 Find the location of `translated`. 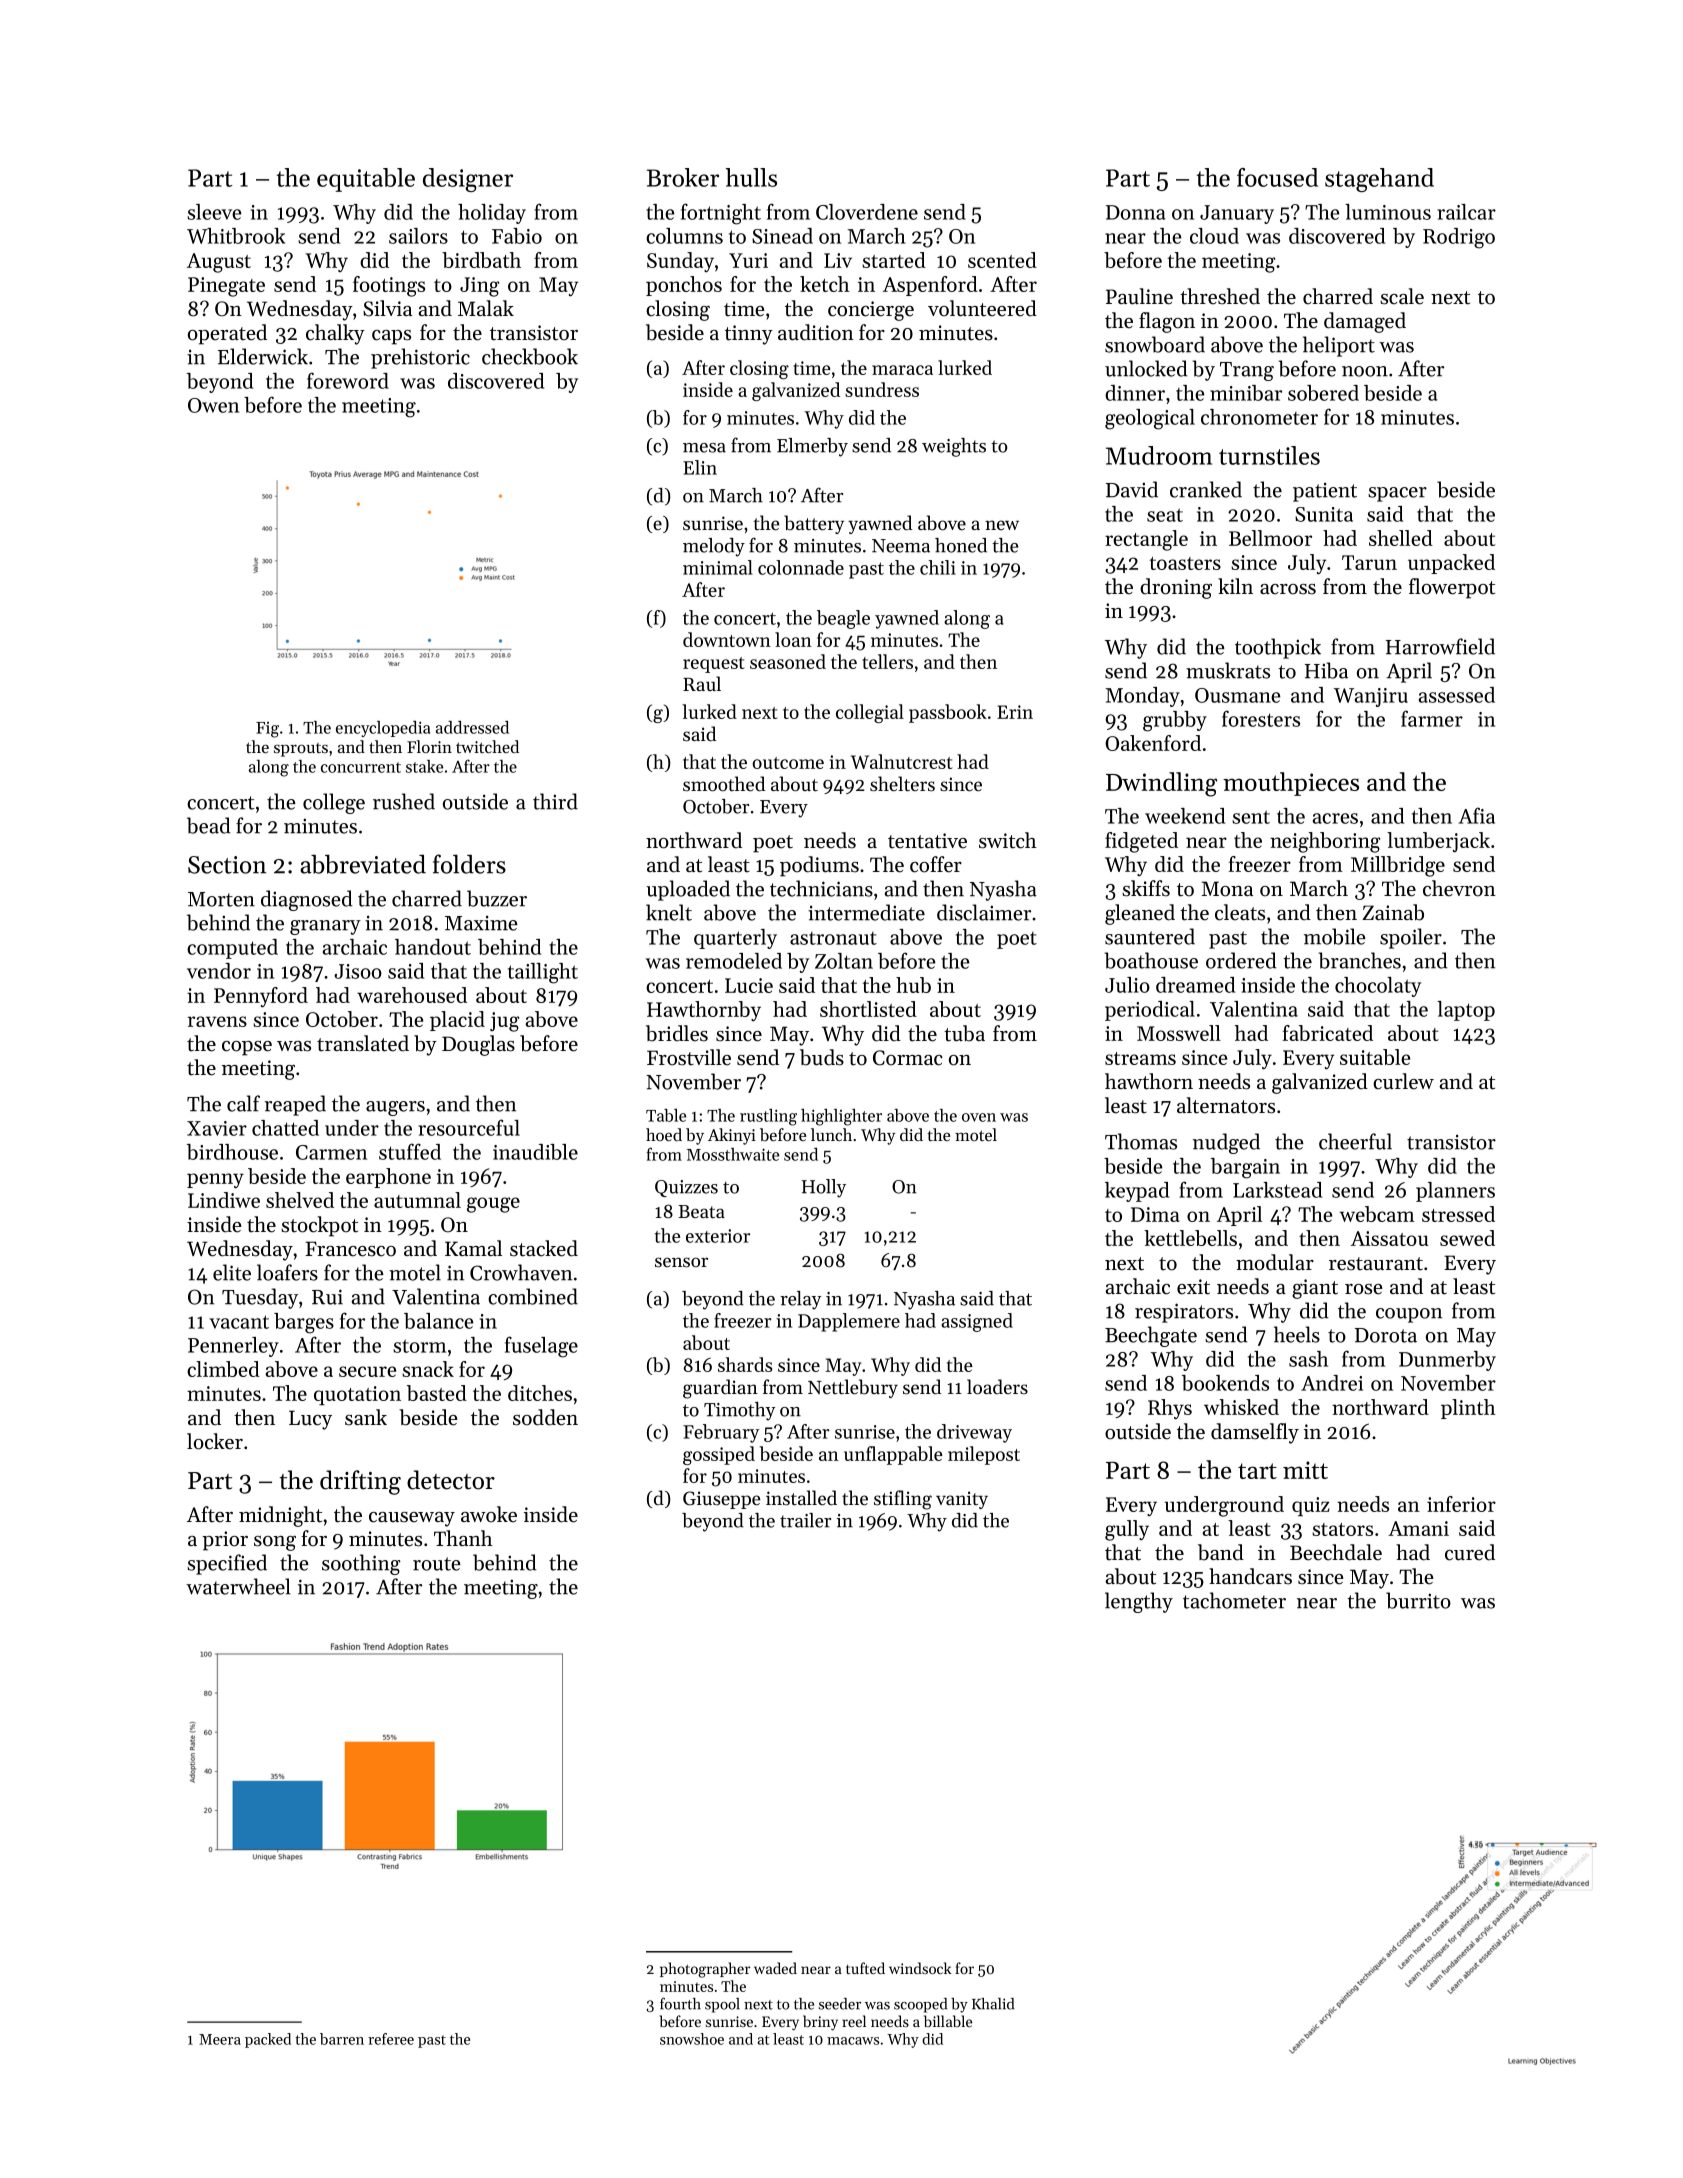

translated is located at coordinates (363, 1043).
